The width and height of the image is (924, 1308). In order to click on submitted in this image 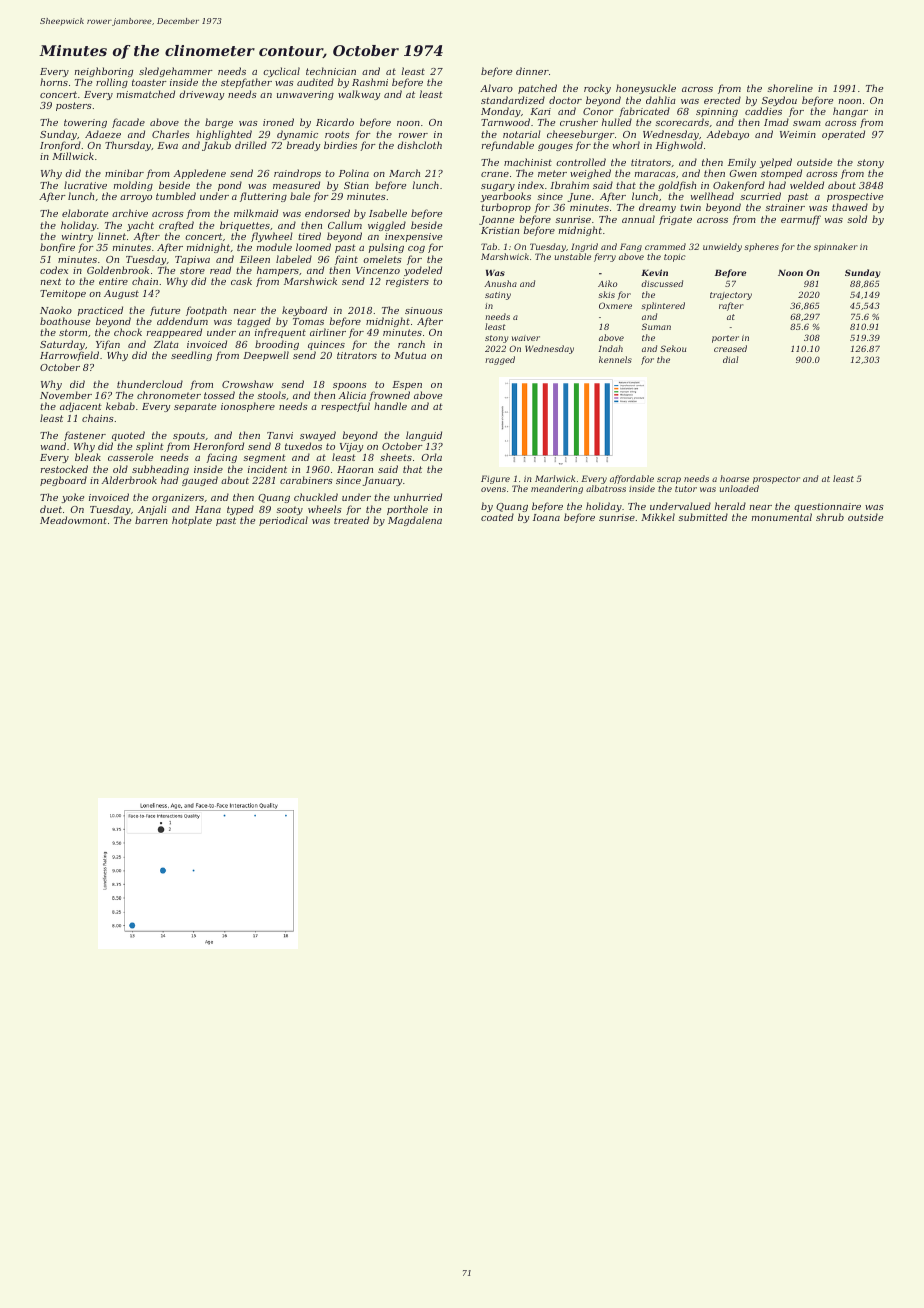, I will do `click(703, 517)`.
